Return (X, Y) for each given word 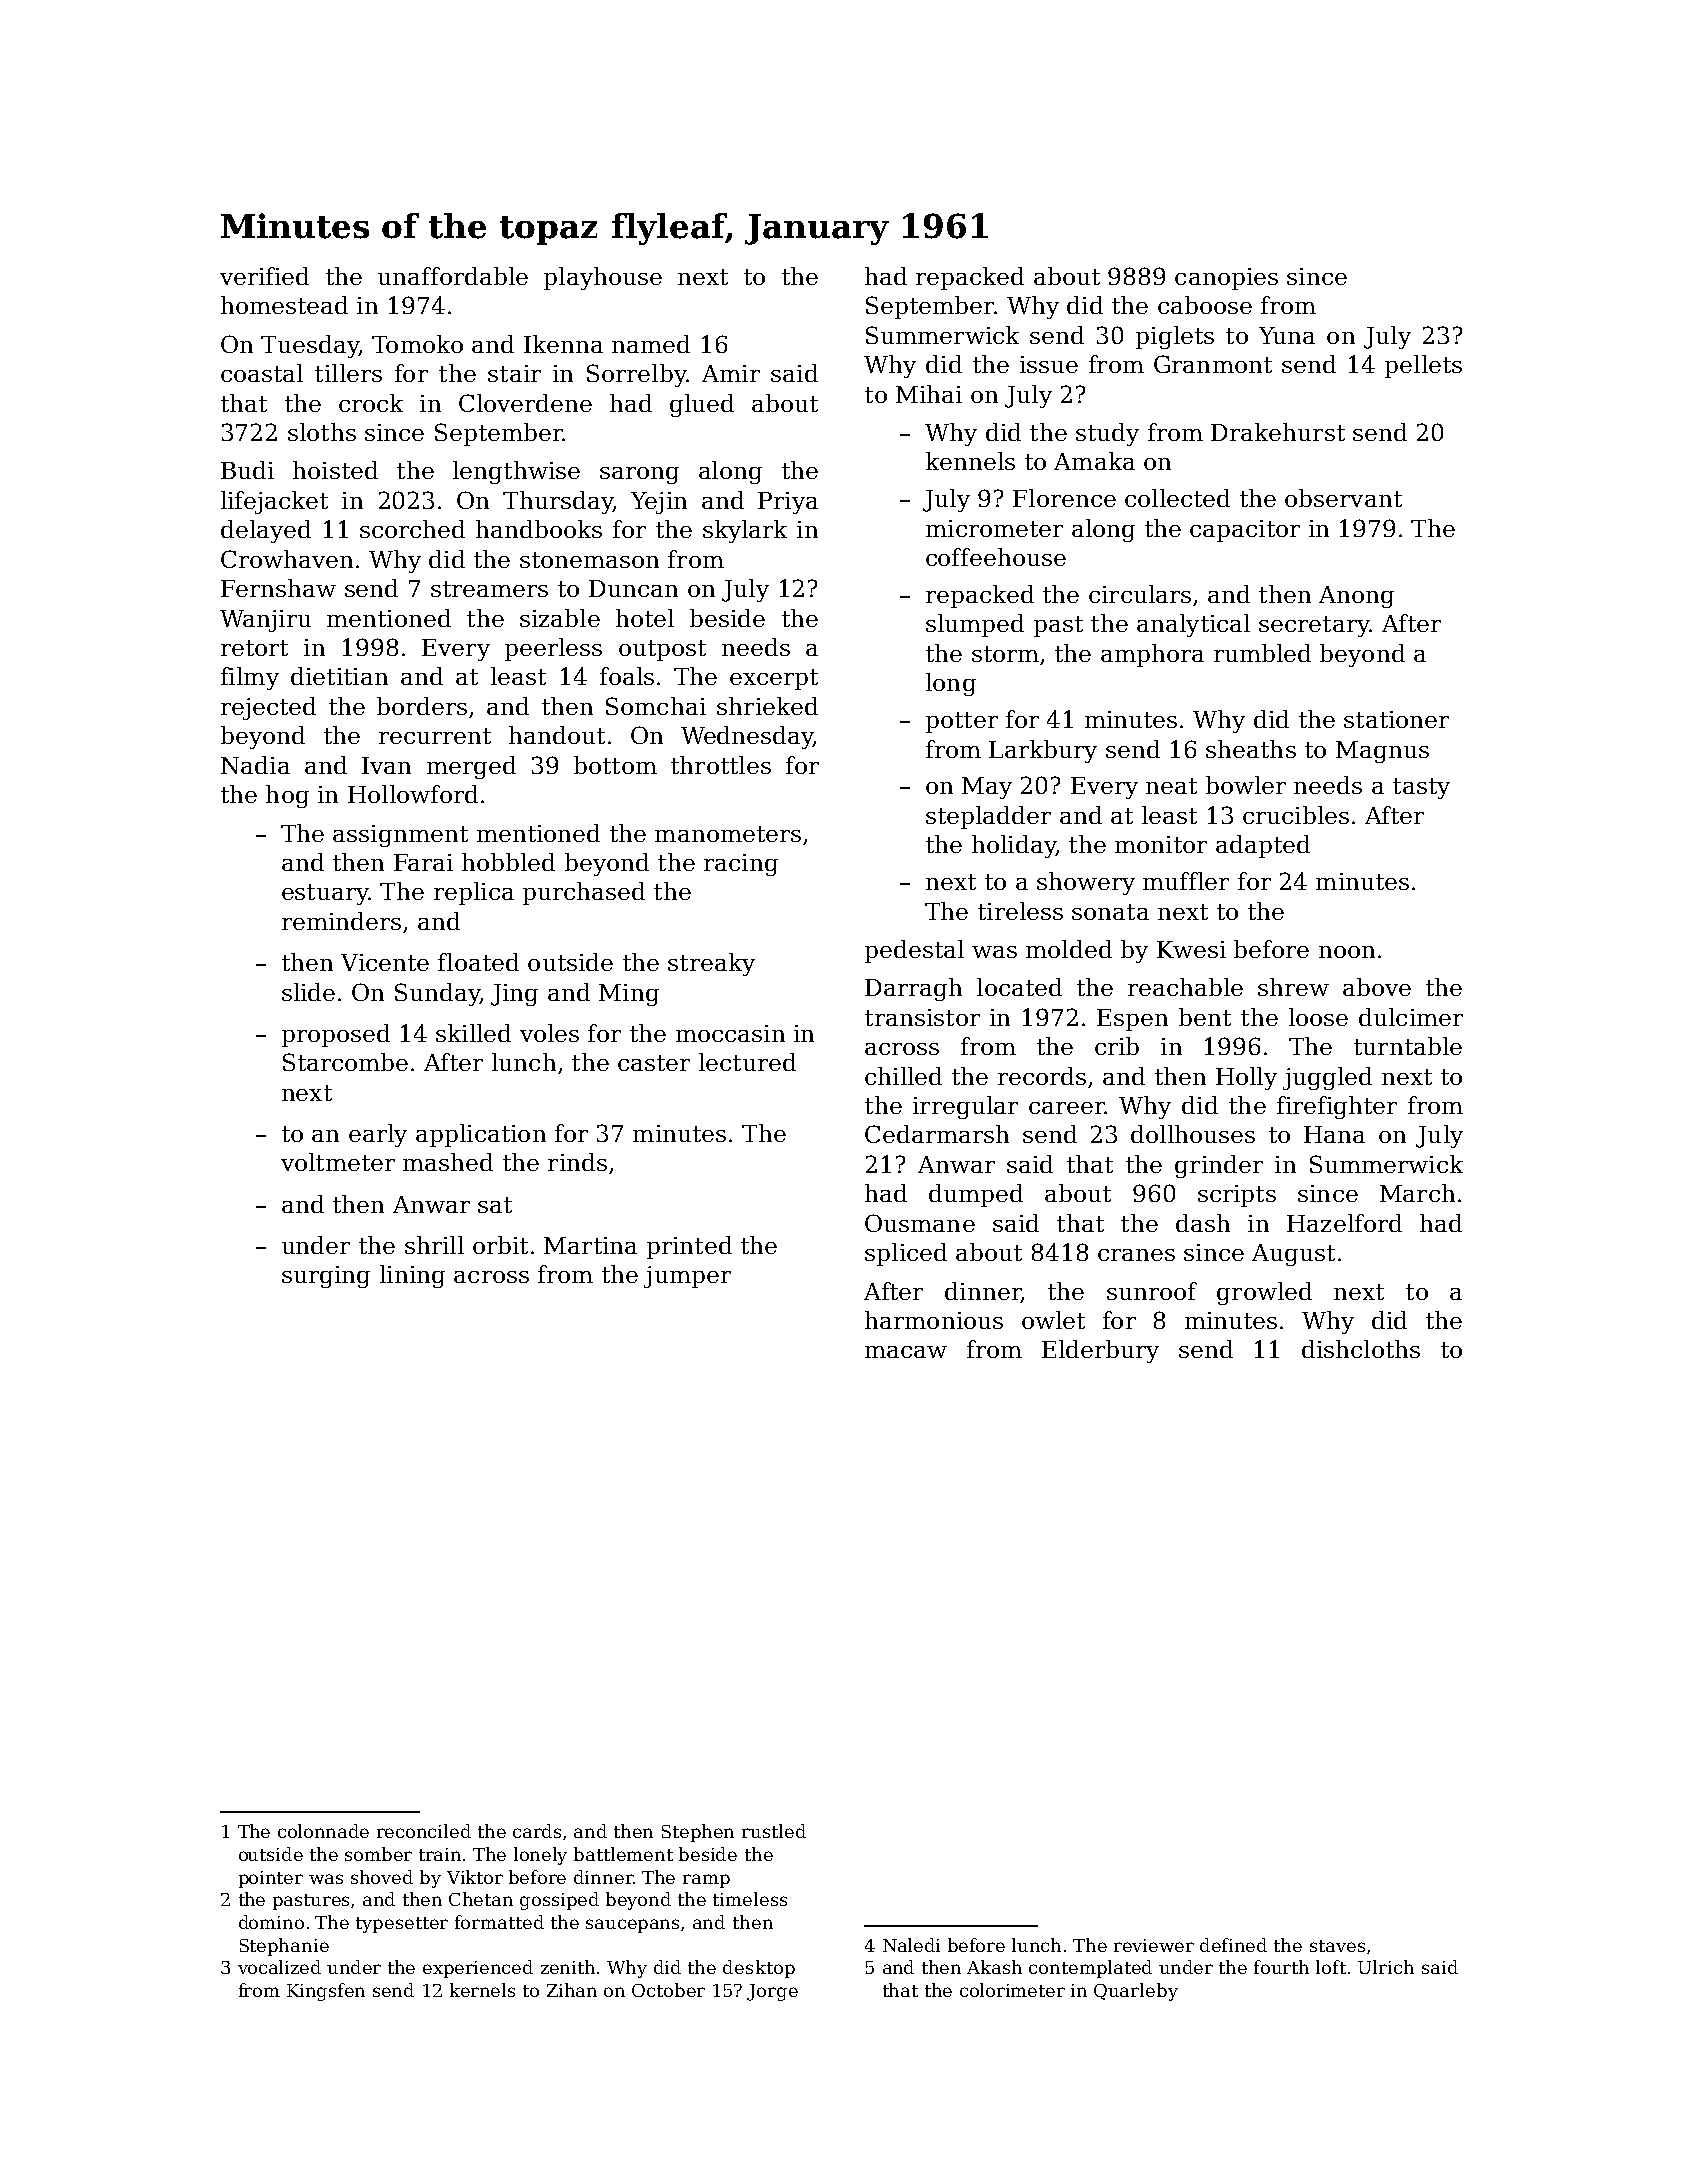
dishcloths (1361, 1349)
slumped (975, 625)
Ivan (386, 765)
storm (1005, 654)
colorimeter (1012, 1990)
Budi (247, 470)
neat (1171, 786)
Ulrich (1386, 1967)
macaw (906, 1352)
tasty (1421, 788)
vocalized (279, 1967)
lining (412, 1276)
